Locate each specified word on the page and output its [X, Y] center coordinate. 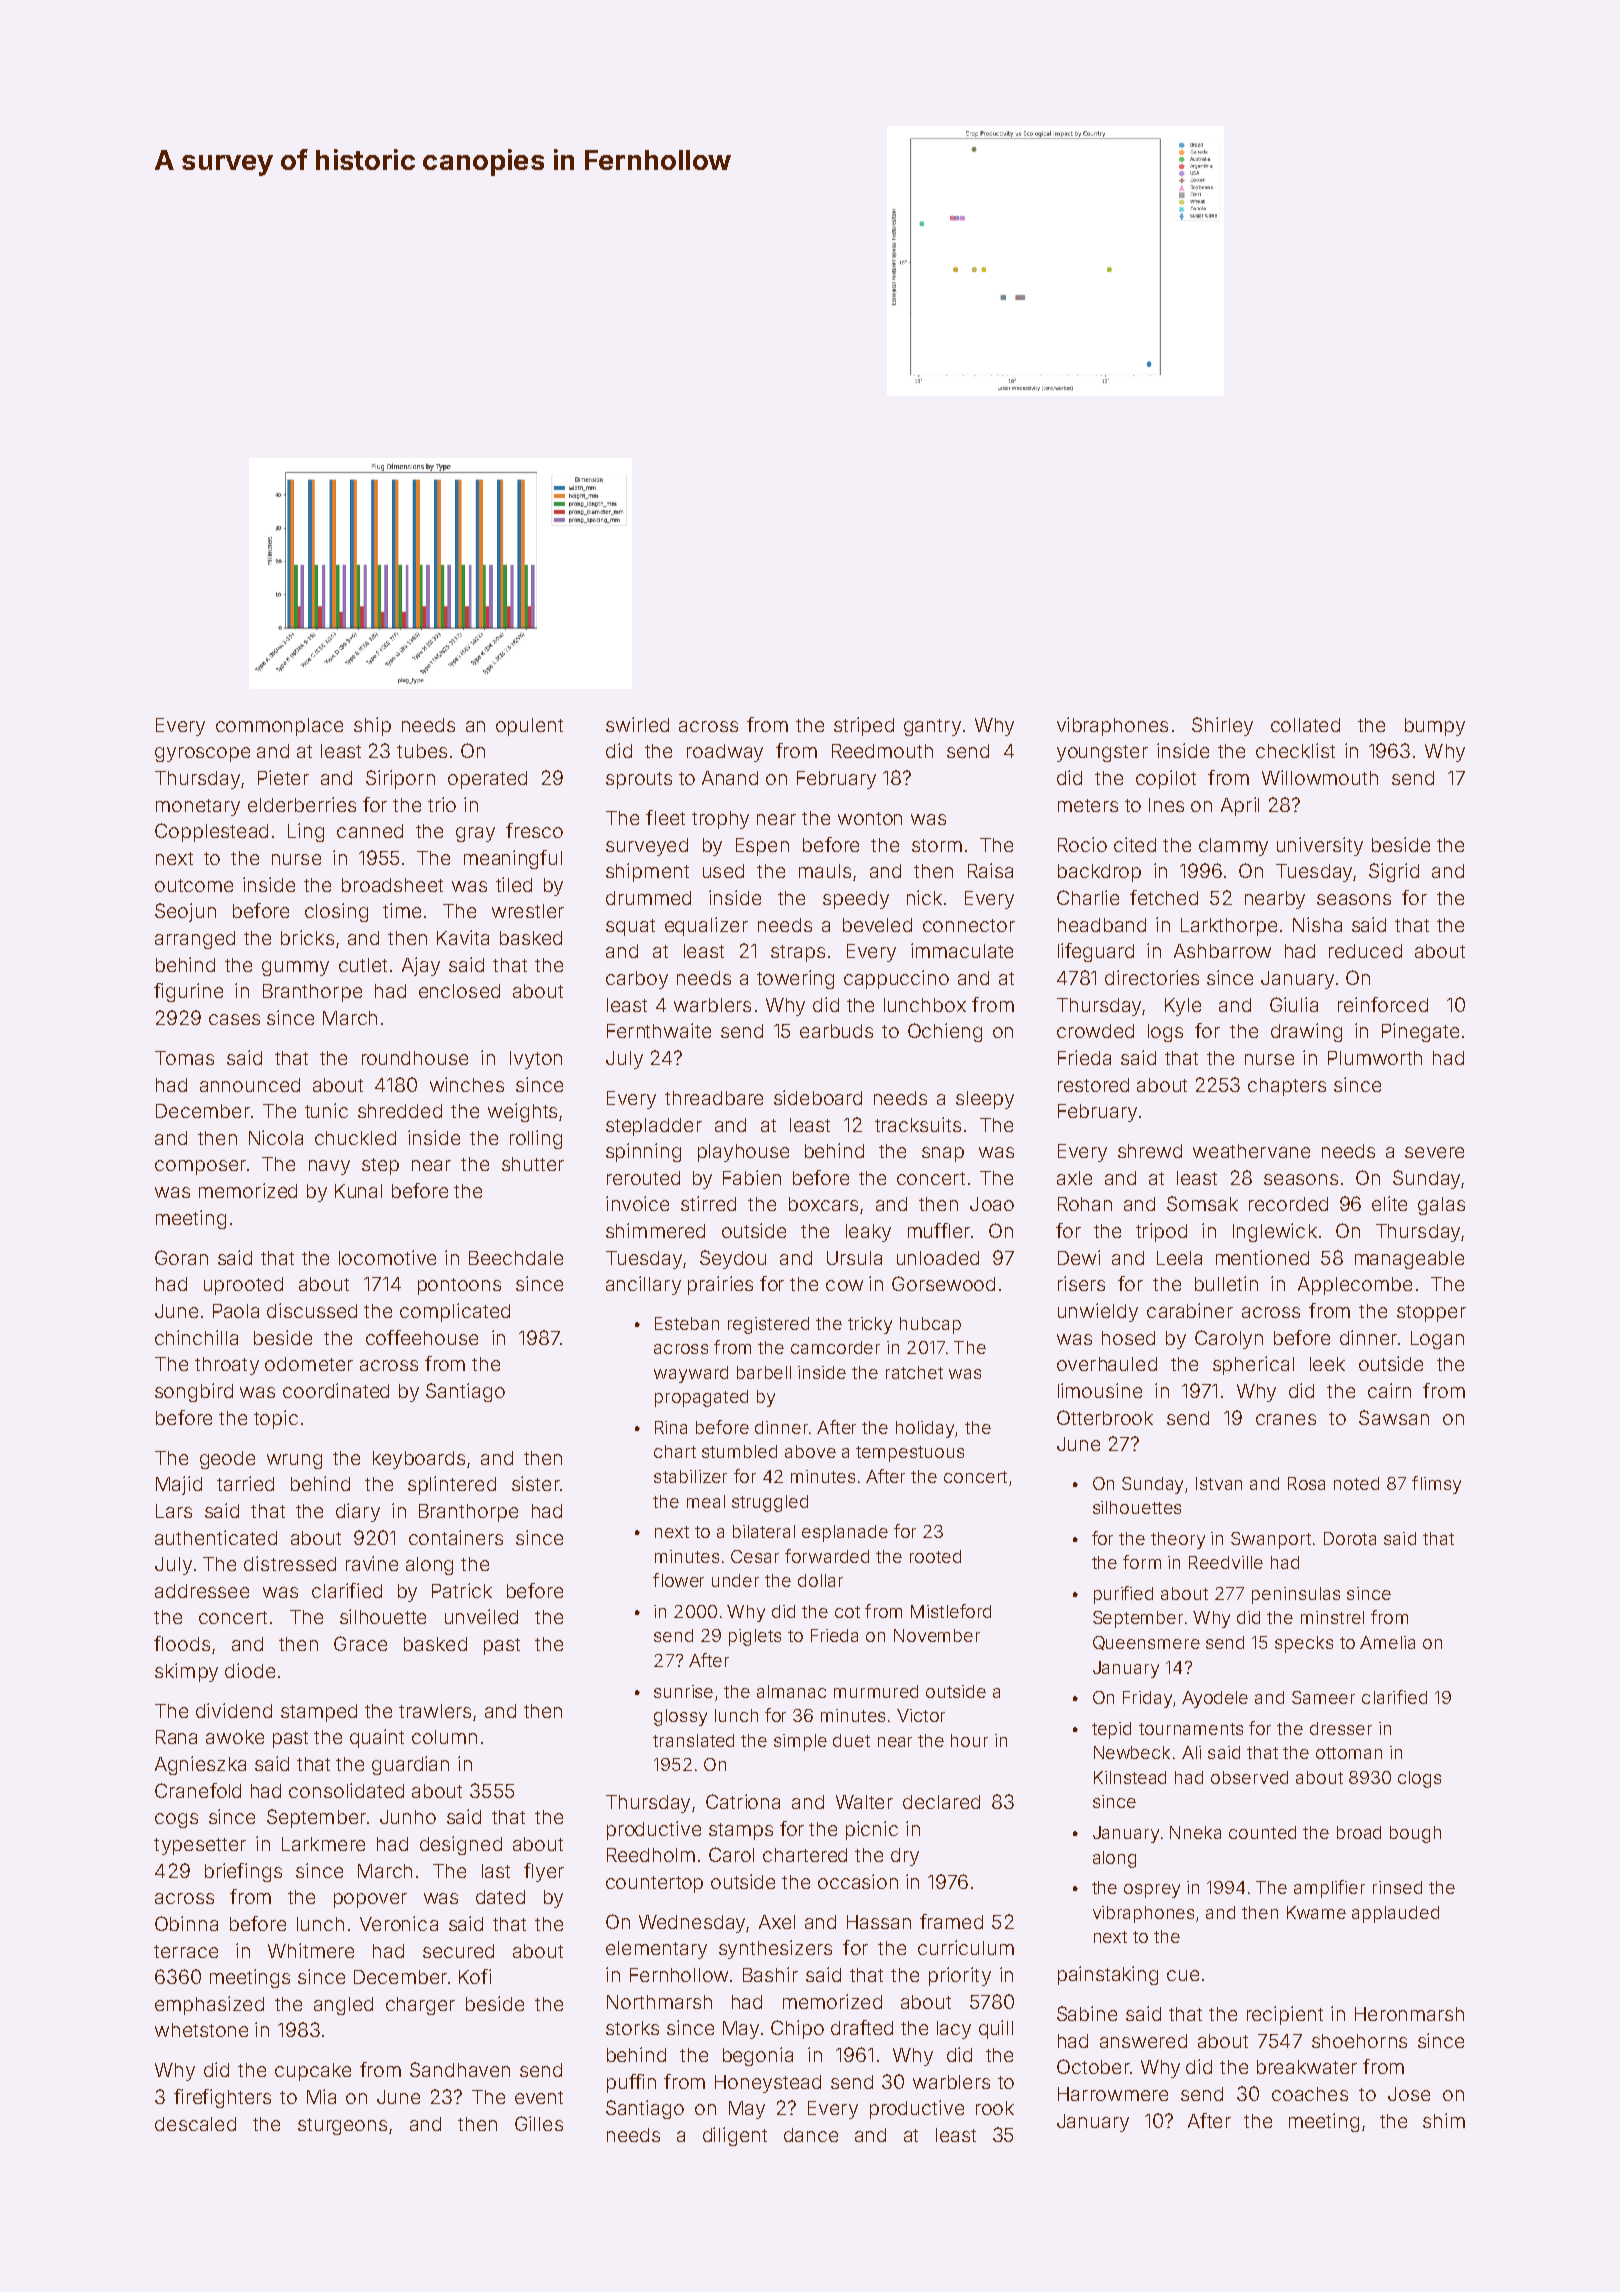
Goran [181, 1257]
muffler [939, 1230]
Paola [236, 1311]
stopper [1431, 1313]
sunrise [683, 1691]
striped [864, 726]
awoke [235, 1737]
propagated [701, 1398]
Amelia [1387, 1642]
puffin [631, 2083]
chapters [1287, 1087]
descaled [195, 2124]
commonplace [279, 727]
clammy [1233, 847]
